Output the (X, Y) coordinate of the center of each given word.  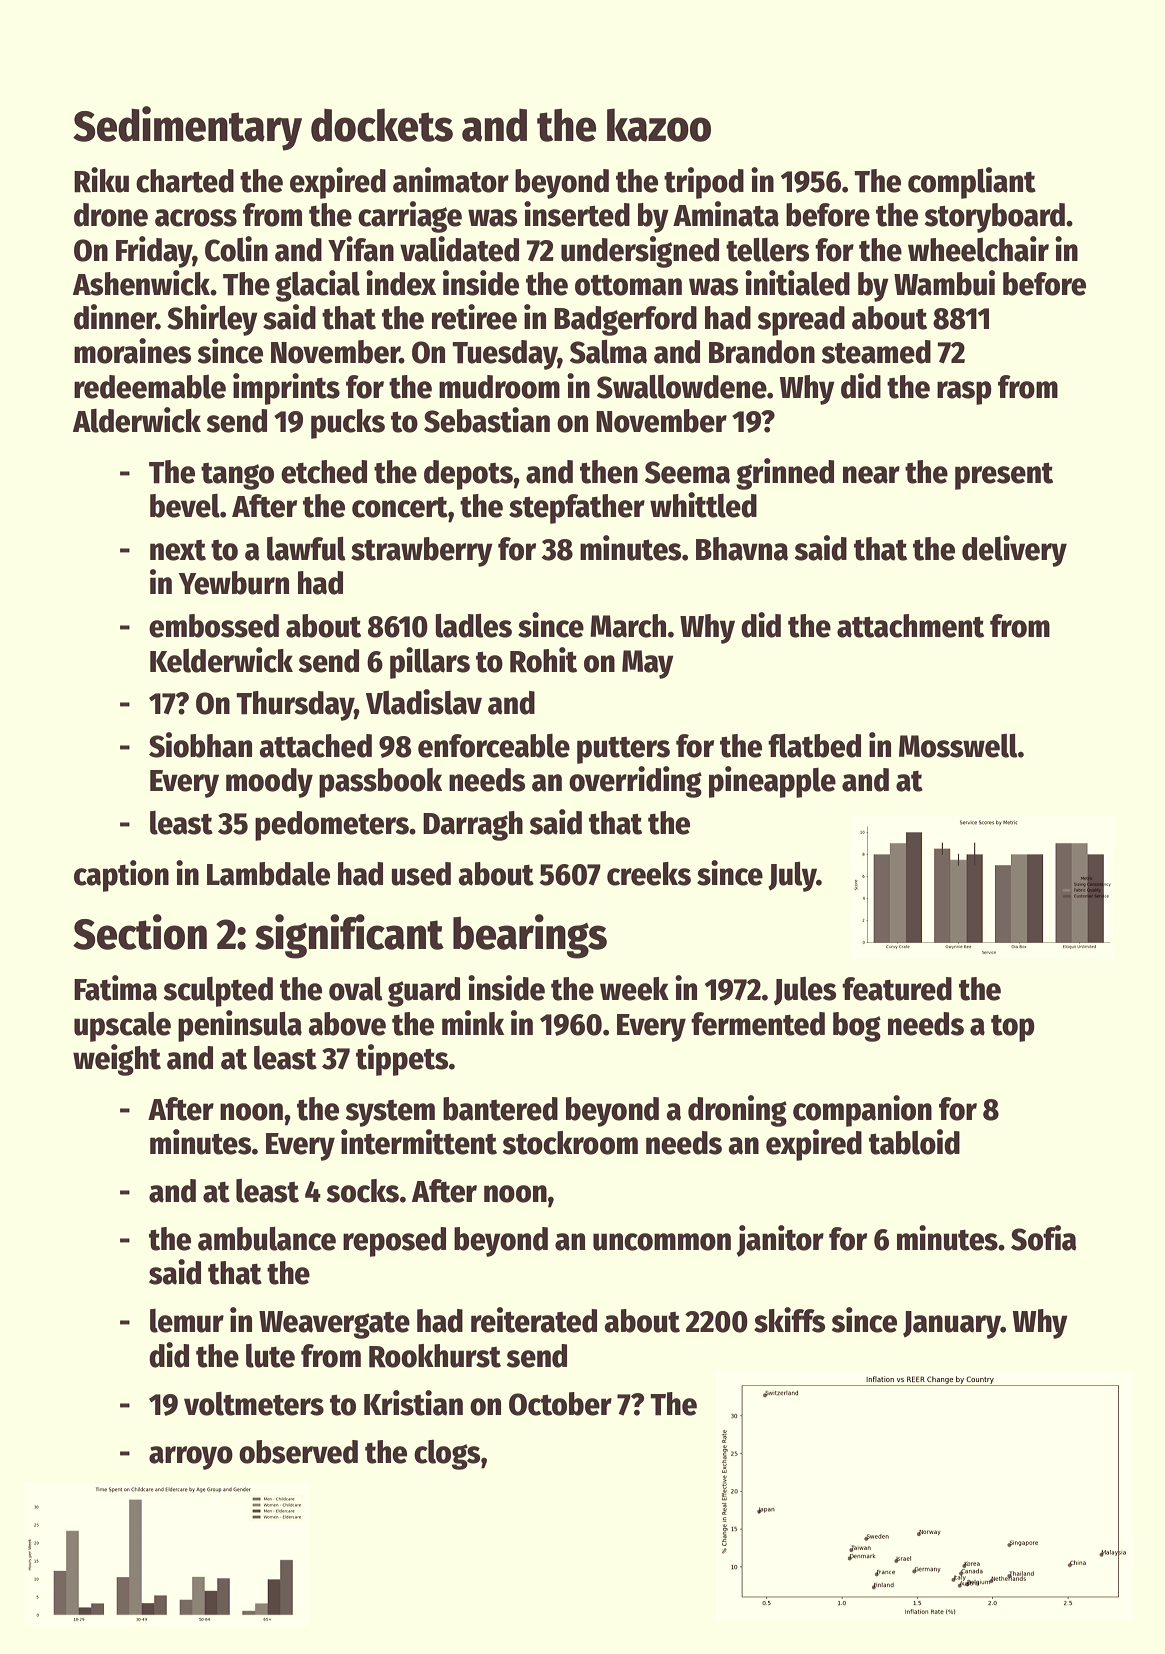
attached (316, 746)
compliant (972, 183)
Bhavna (742, 549)
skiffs (789, 1320)
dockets (382, 125)
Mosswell (958, 746)
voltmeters (254, 1404)
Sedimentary (187, 128)
